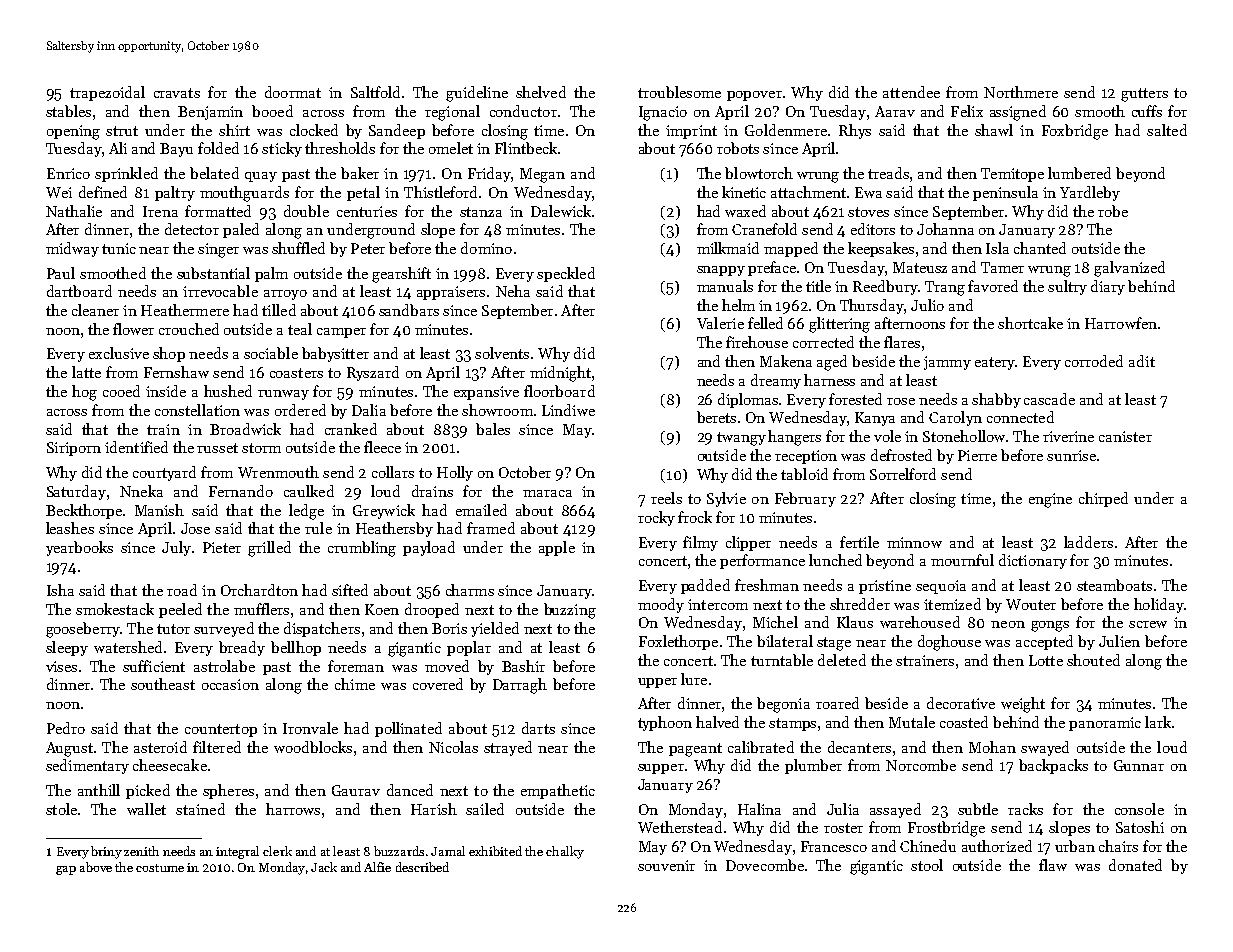 Image resolution: width=1233 pixels, height=952 pixels. Describe the element at coordinates (1148, 624) in the page. I see `screw` at that location.
